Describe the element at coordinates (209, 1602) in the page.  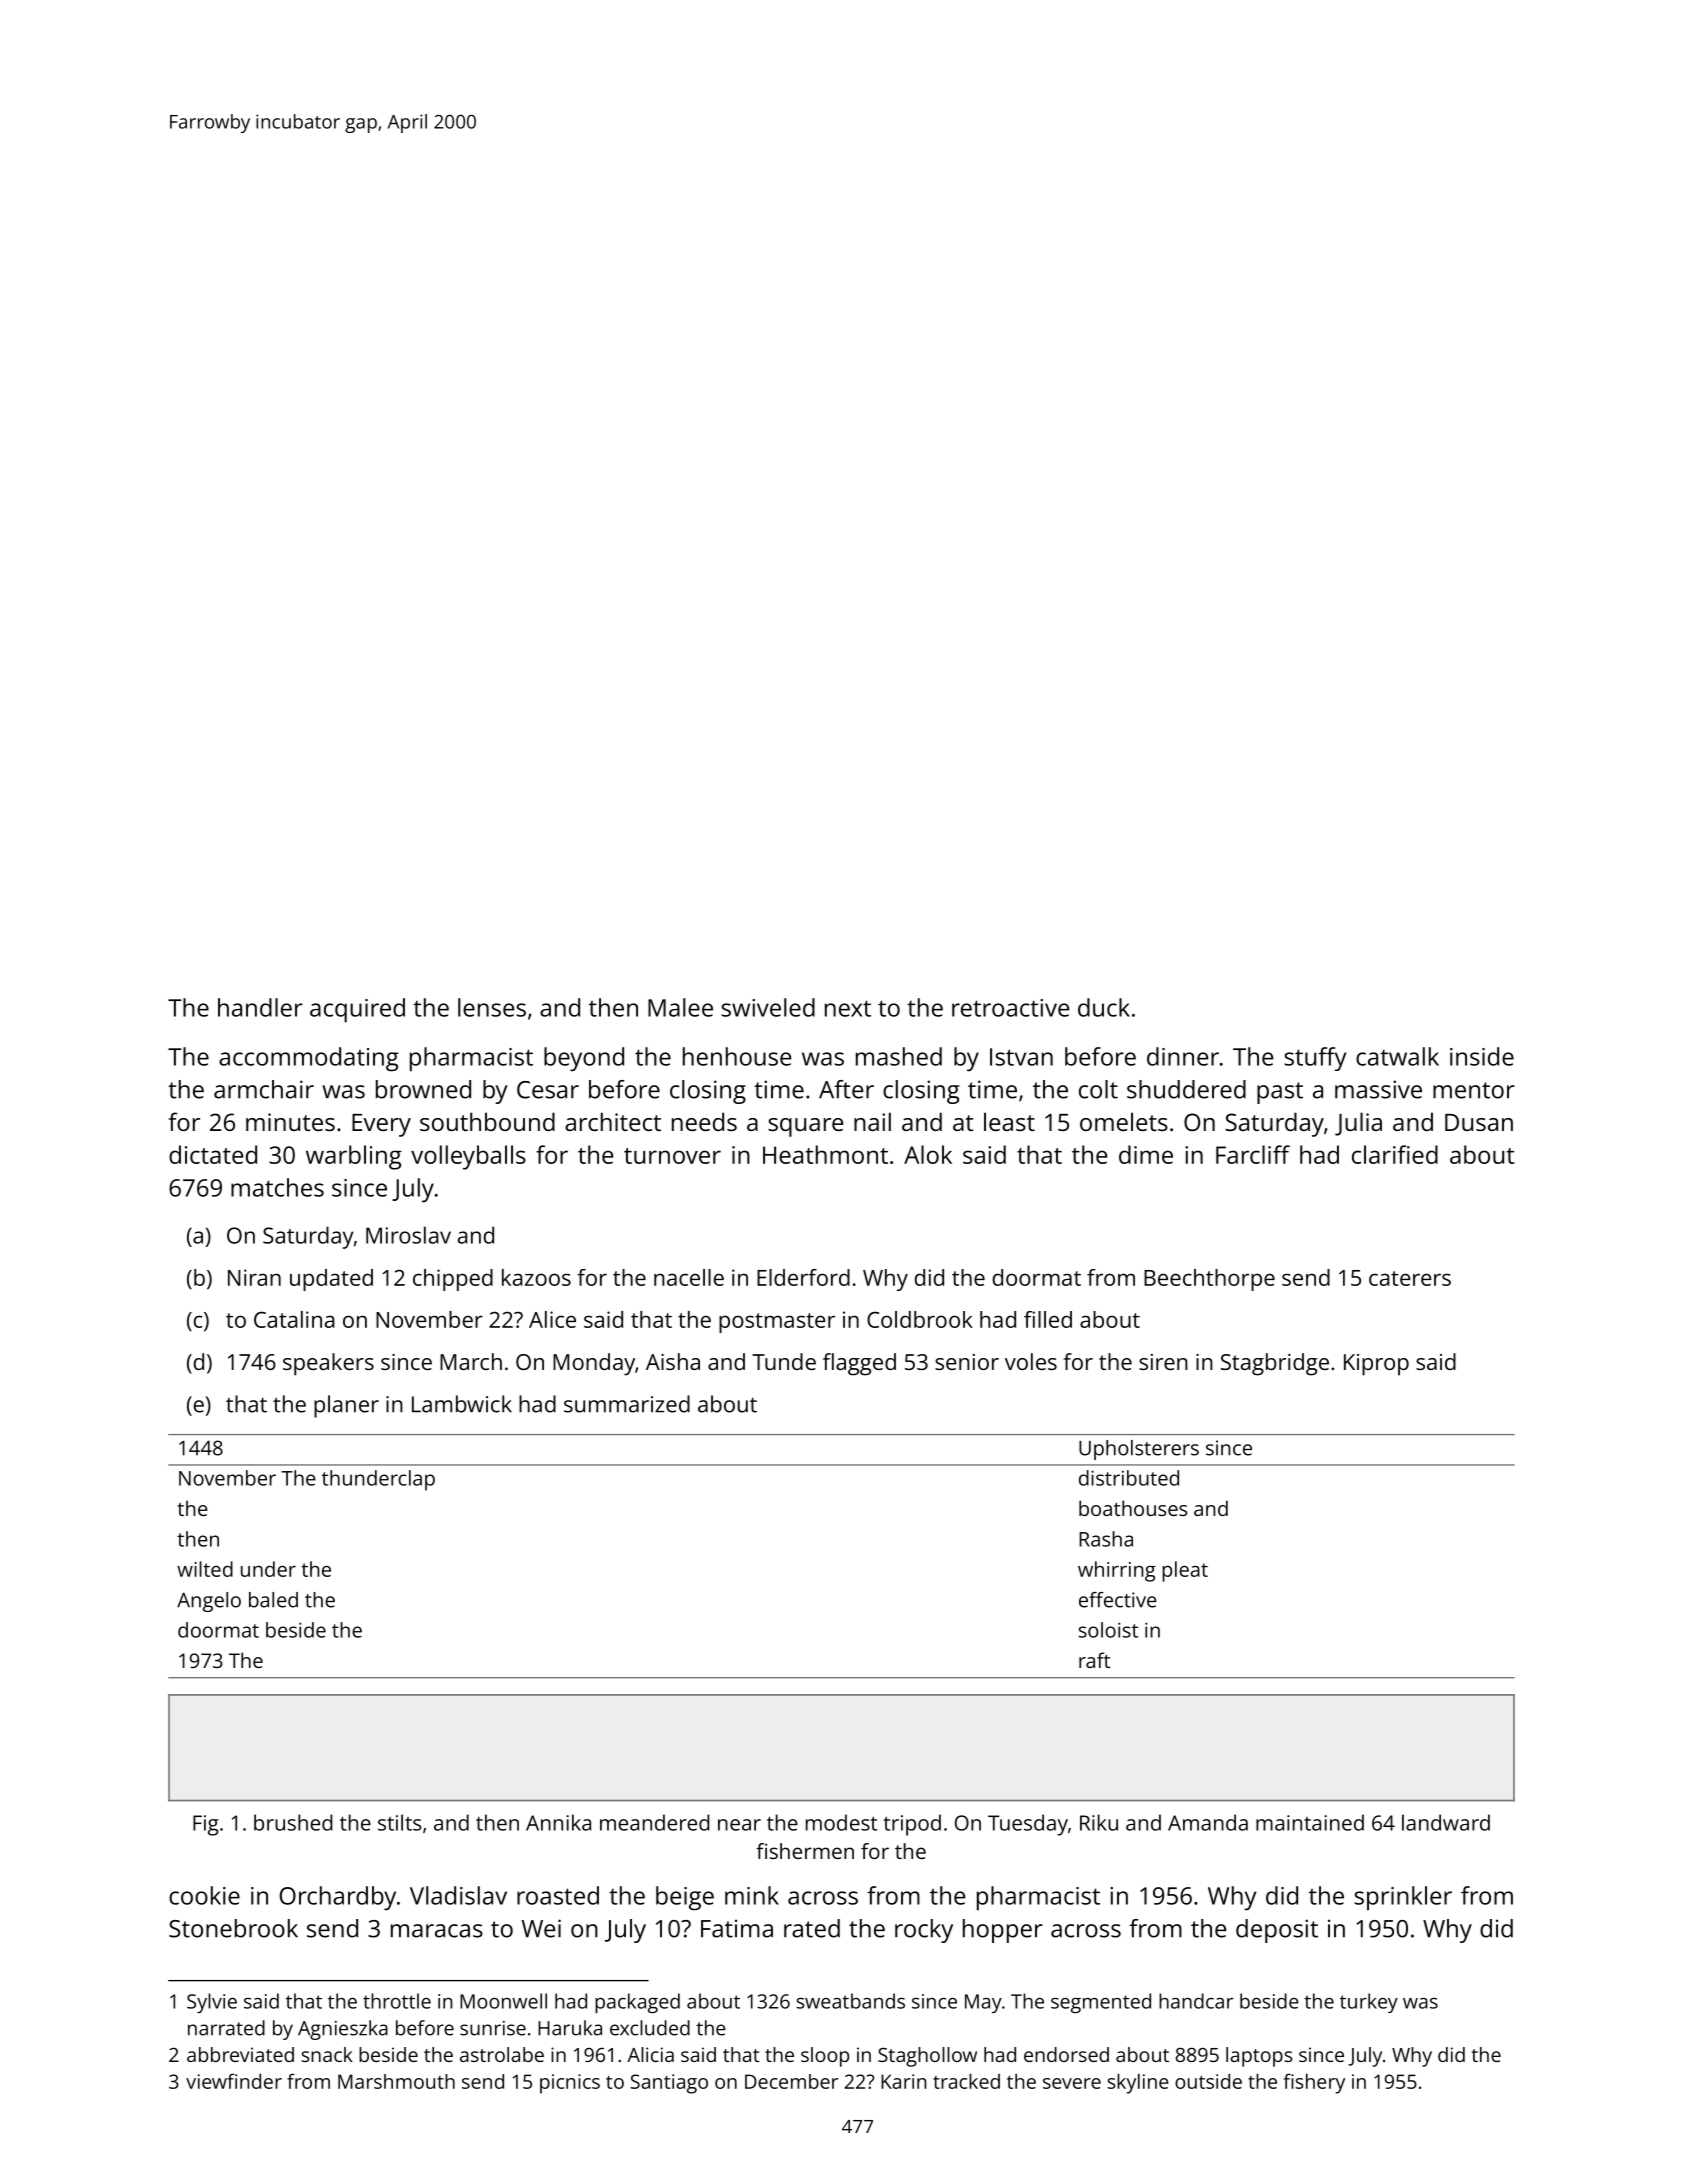
I see `Angelo` at that location.
